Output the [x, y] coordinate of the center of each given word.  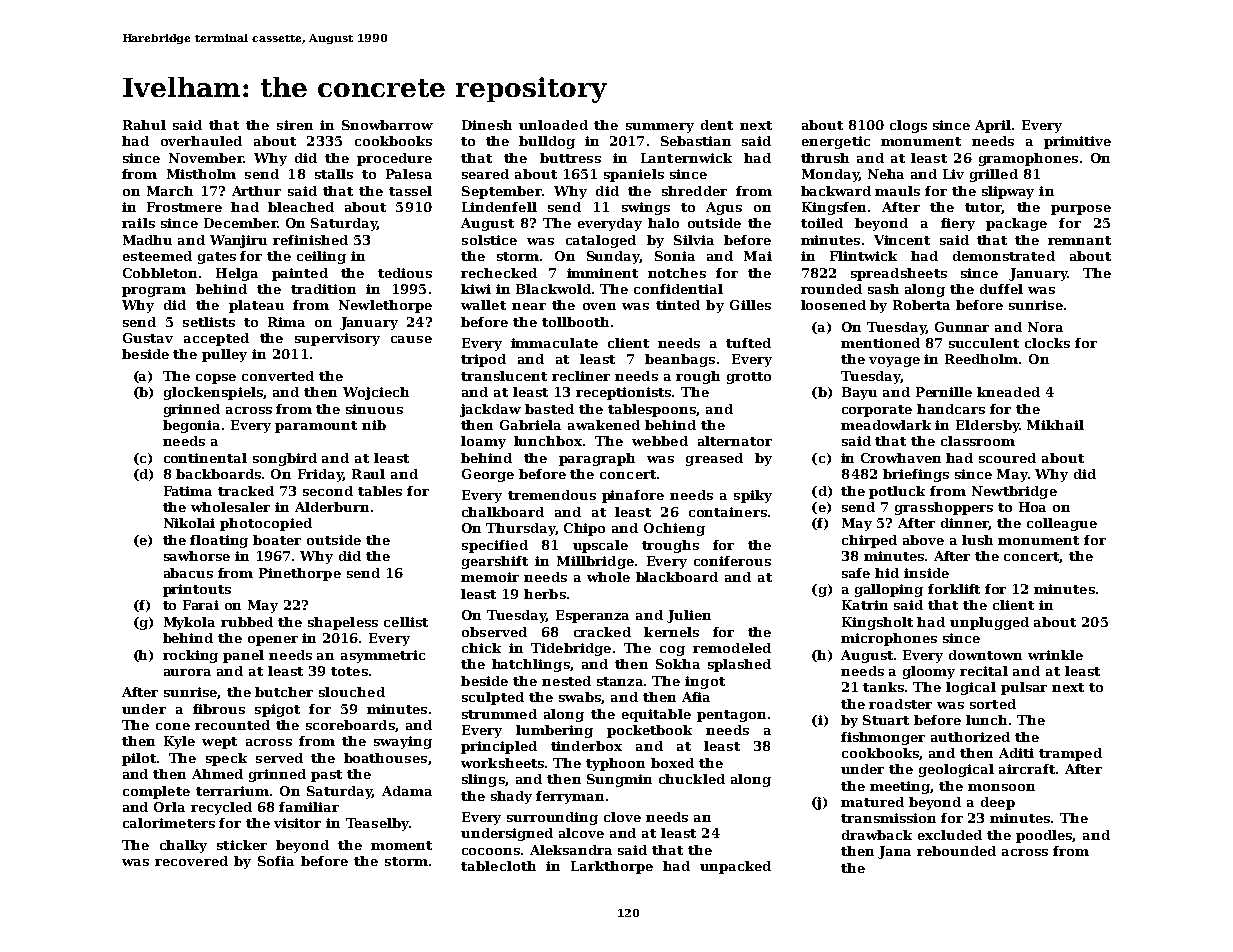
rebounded [956, 851]
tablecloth [498, 866]
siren [295, 125]
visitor [297, 823]
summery [660, 128]
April [993, 126]
